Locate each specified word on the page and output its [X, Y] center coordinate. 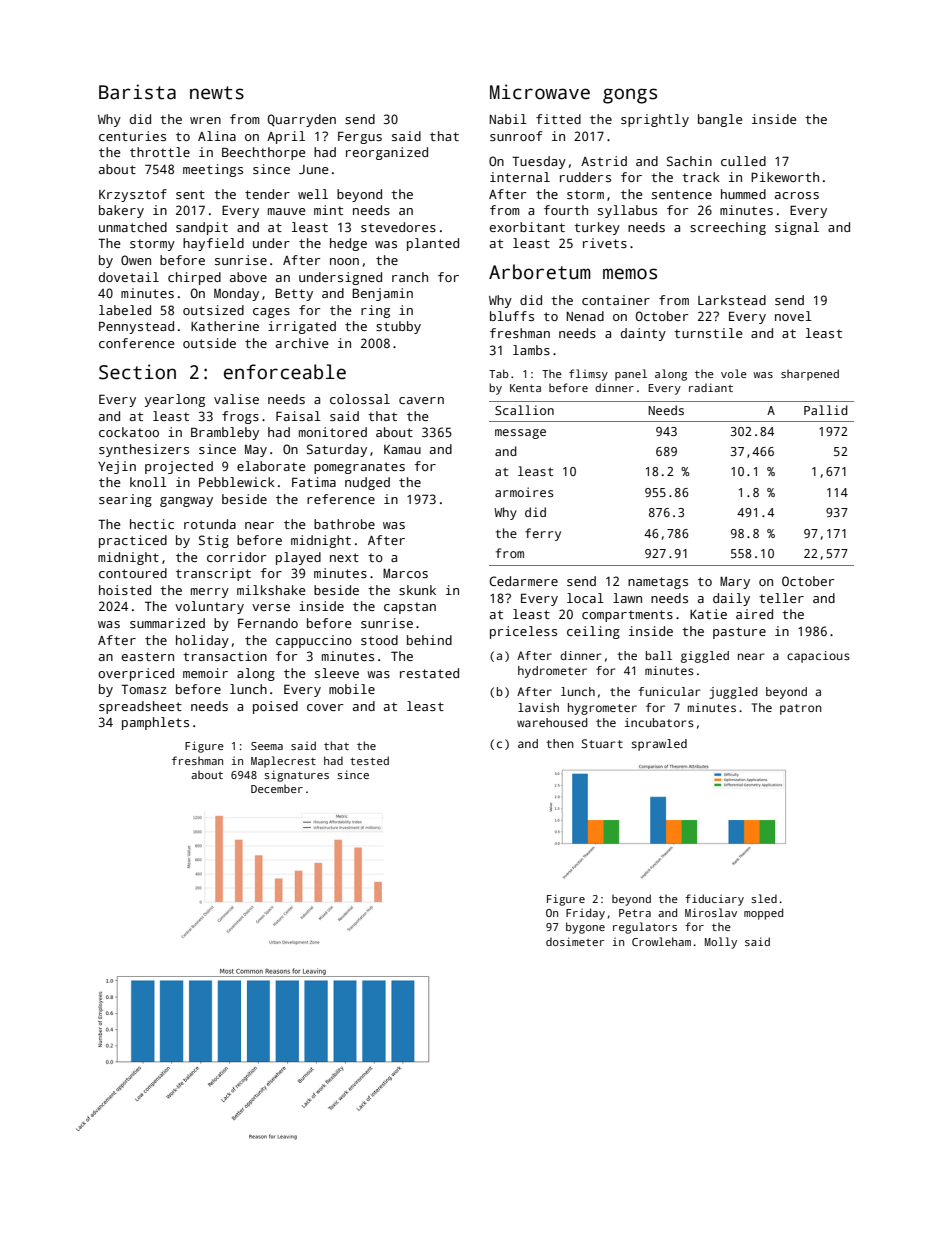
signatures [296, 776]
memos [630, 274]
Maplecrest [283, 762]
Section [137, 372]
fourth [566, 210]
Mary [735, 582]
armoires [524, 492]
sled [764, 898]
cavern [421, 400]
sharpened [810, 375]
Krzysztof [133, 195]
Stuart [602, 743]
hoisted [125, 590]
